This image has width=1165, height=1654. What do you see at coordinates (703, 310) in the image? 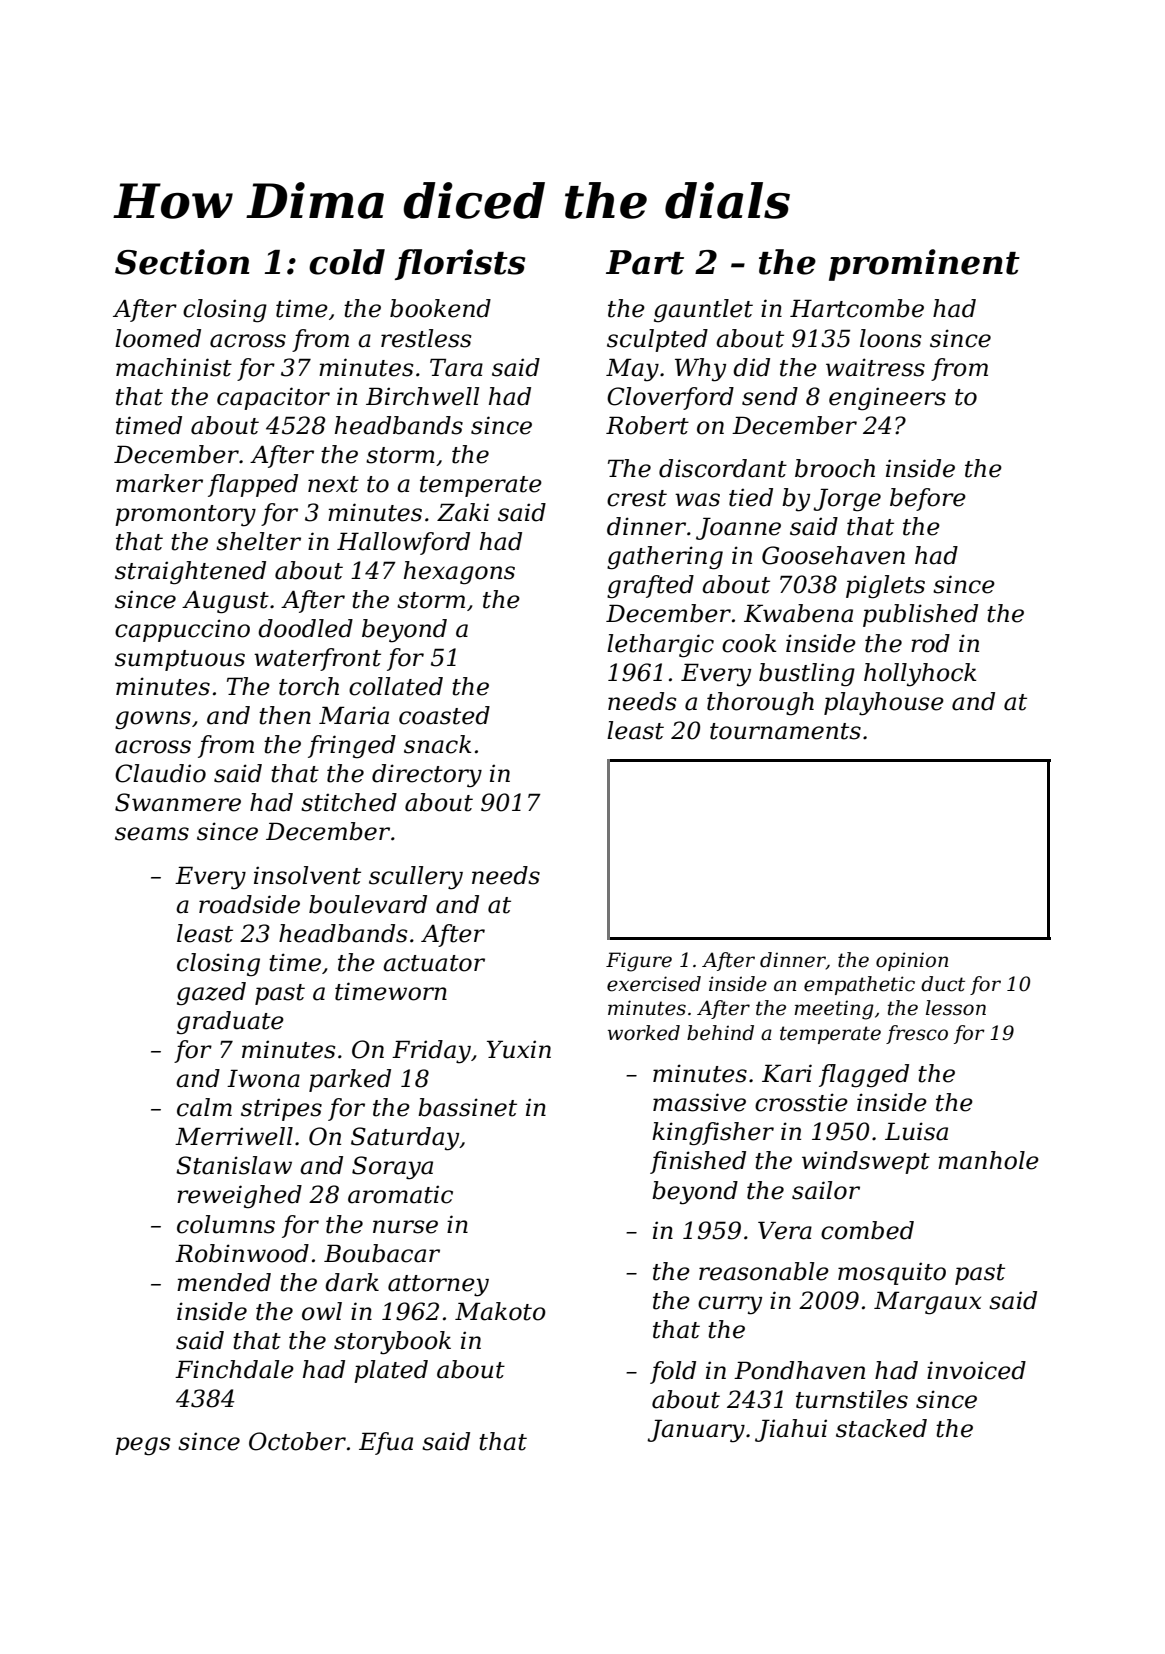
I see `gauntlet` at bounding box center [703, 310].
